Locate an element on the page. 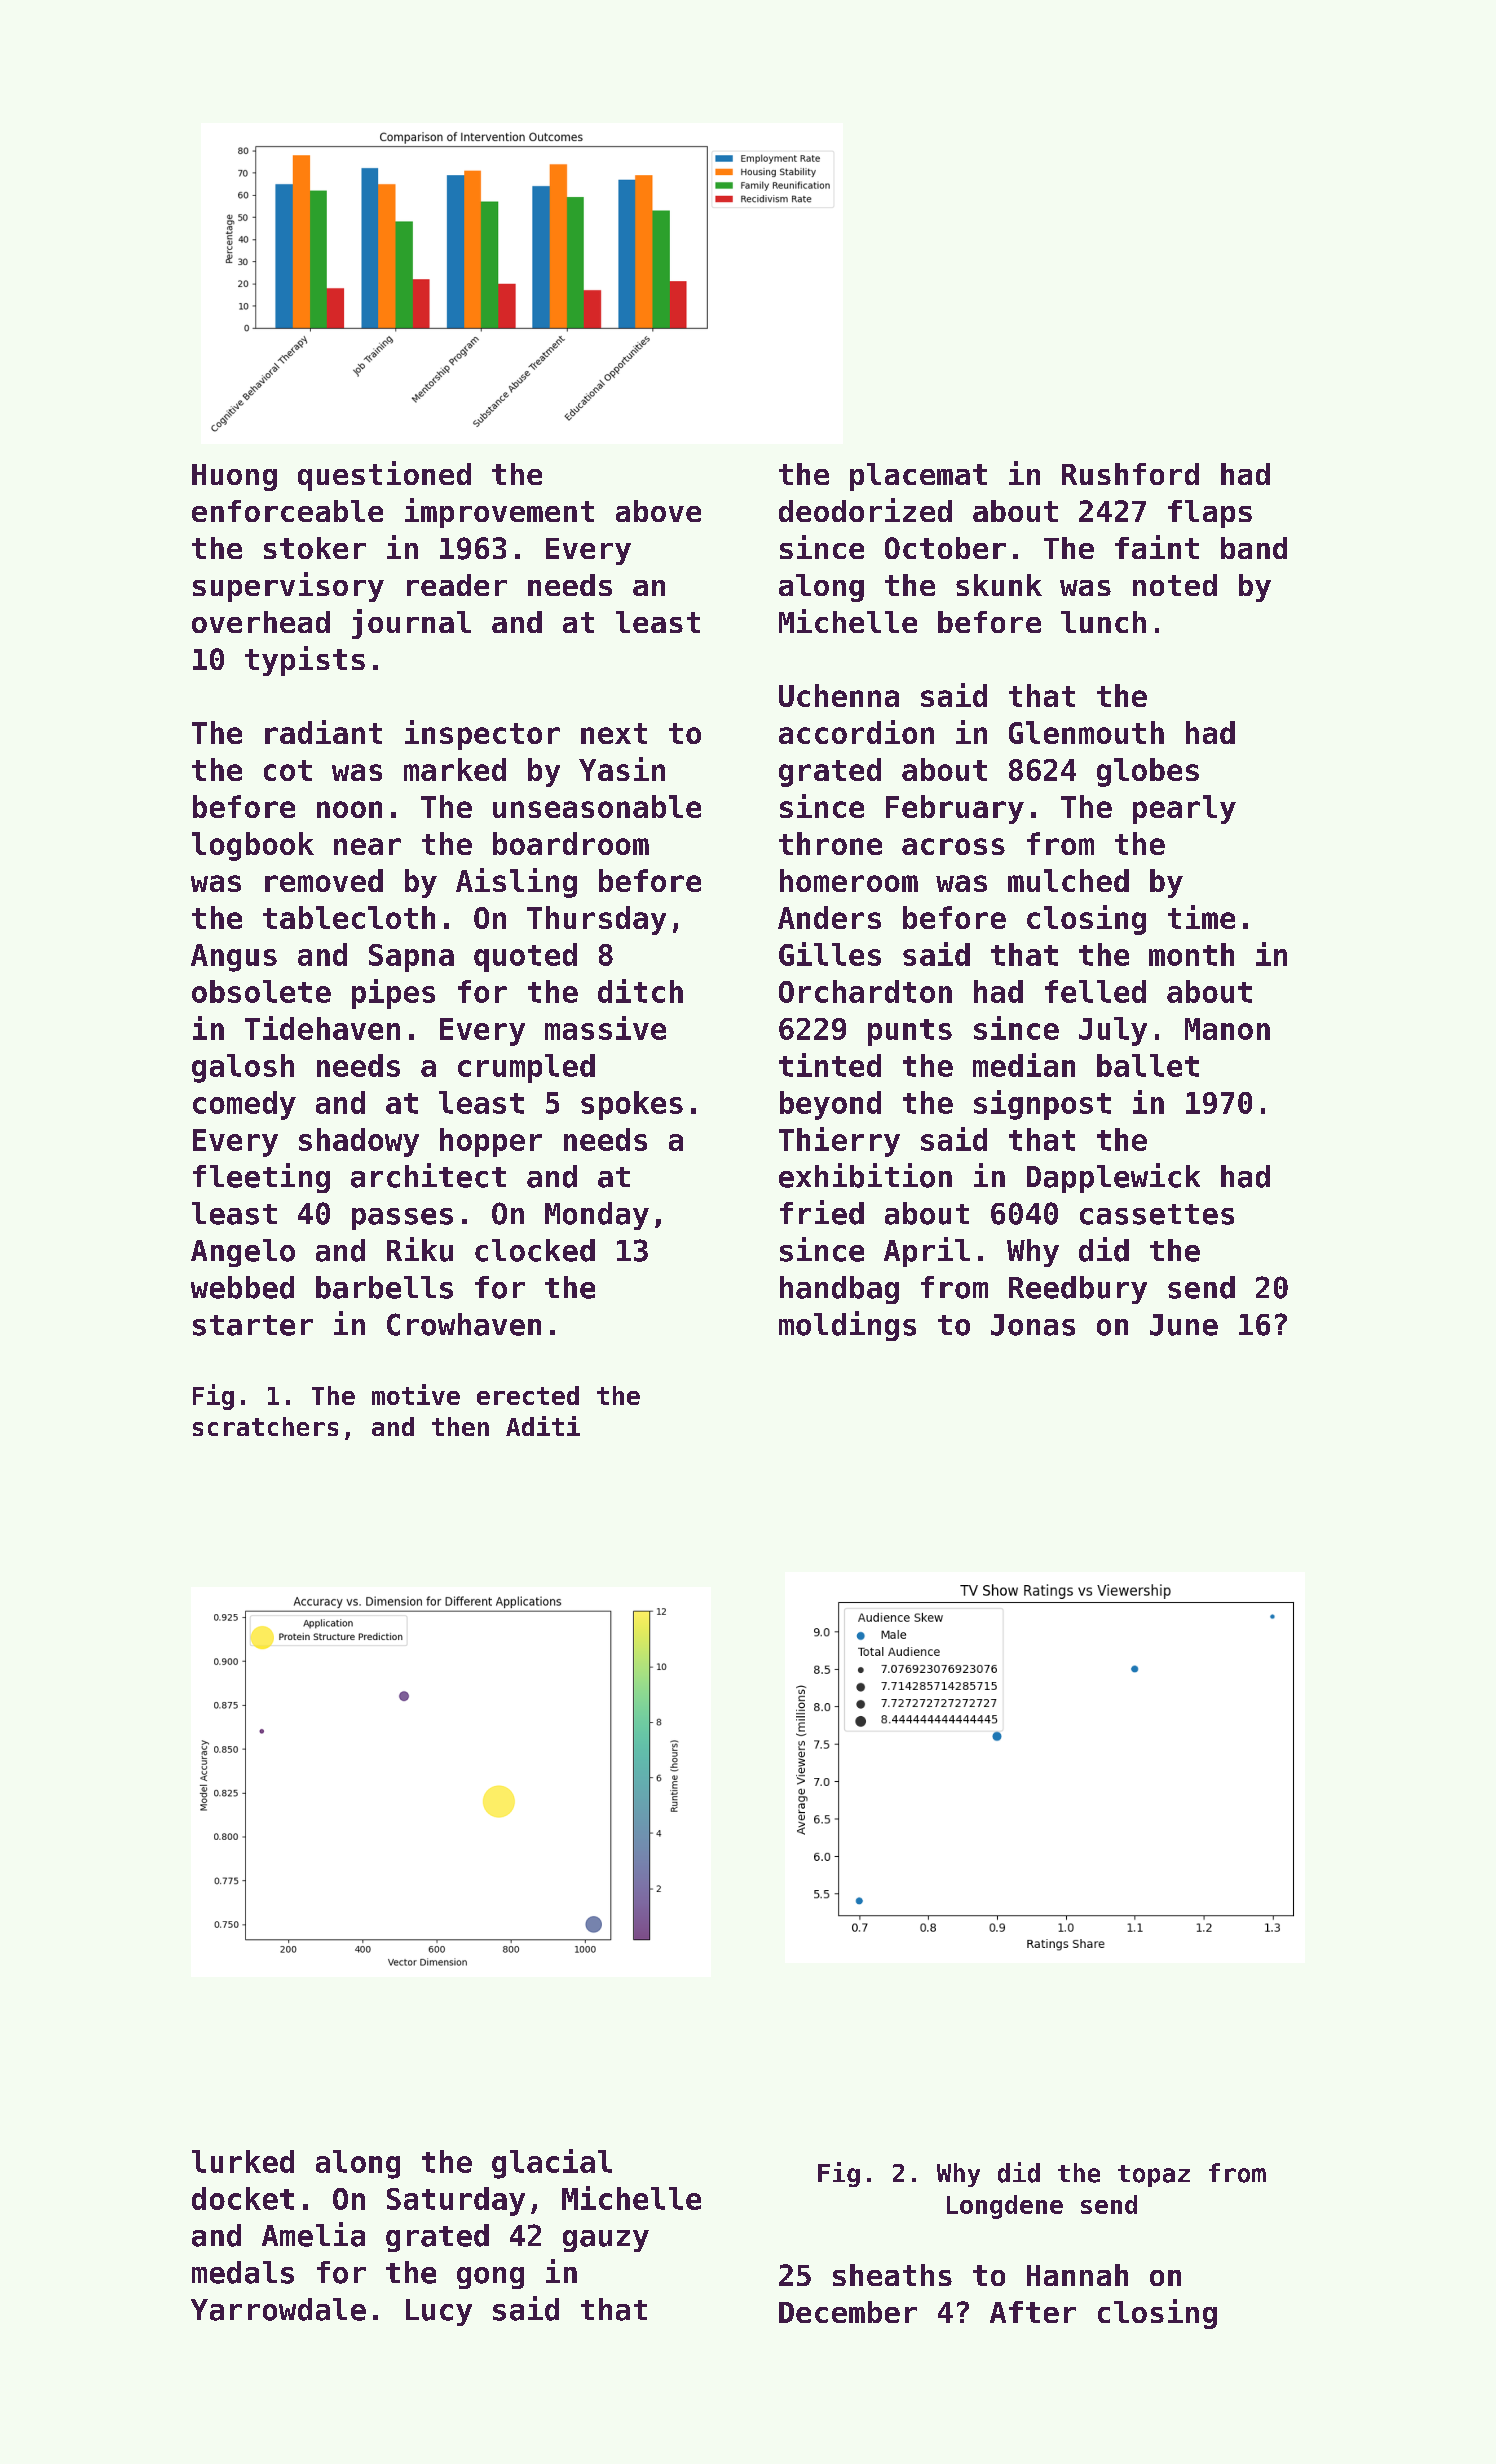 Image resolution: width=1496 pixels, height=2464 pixels. moldings is located at coordinates (847, 1326).
